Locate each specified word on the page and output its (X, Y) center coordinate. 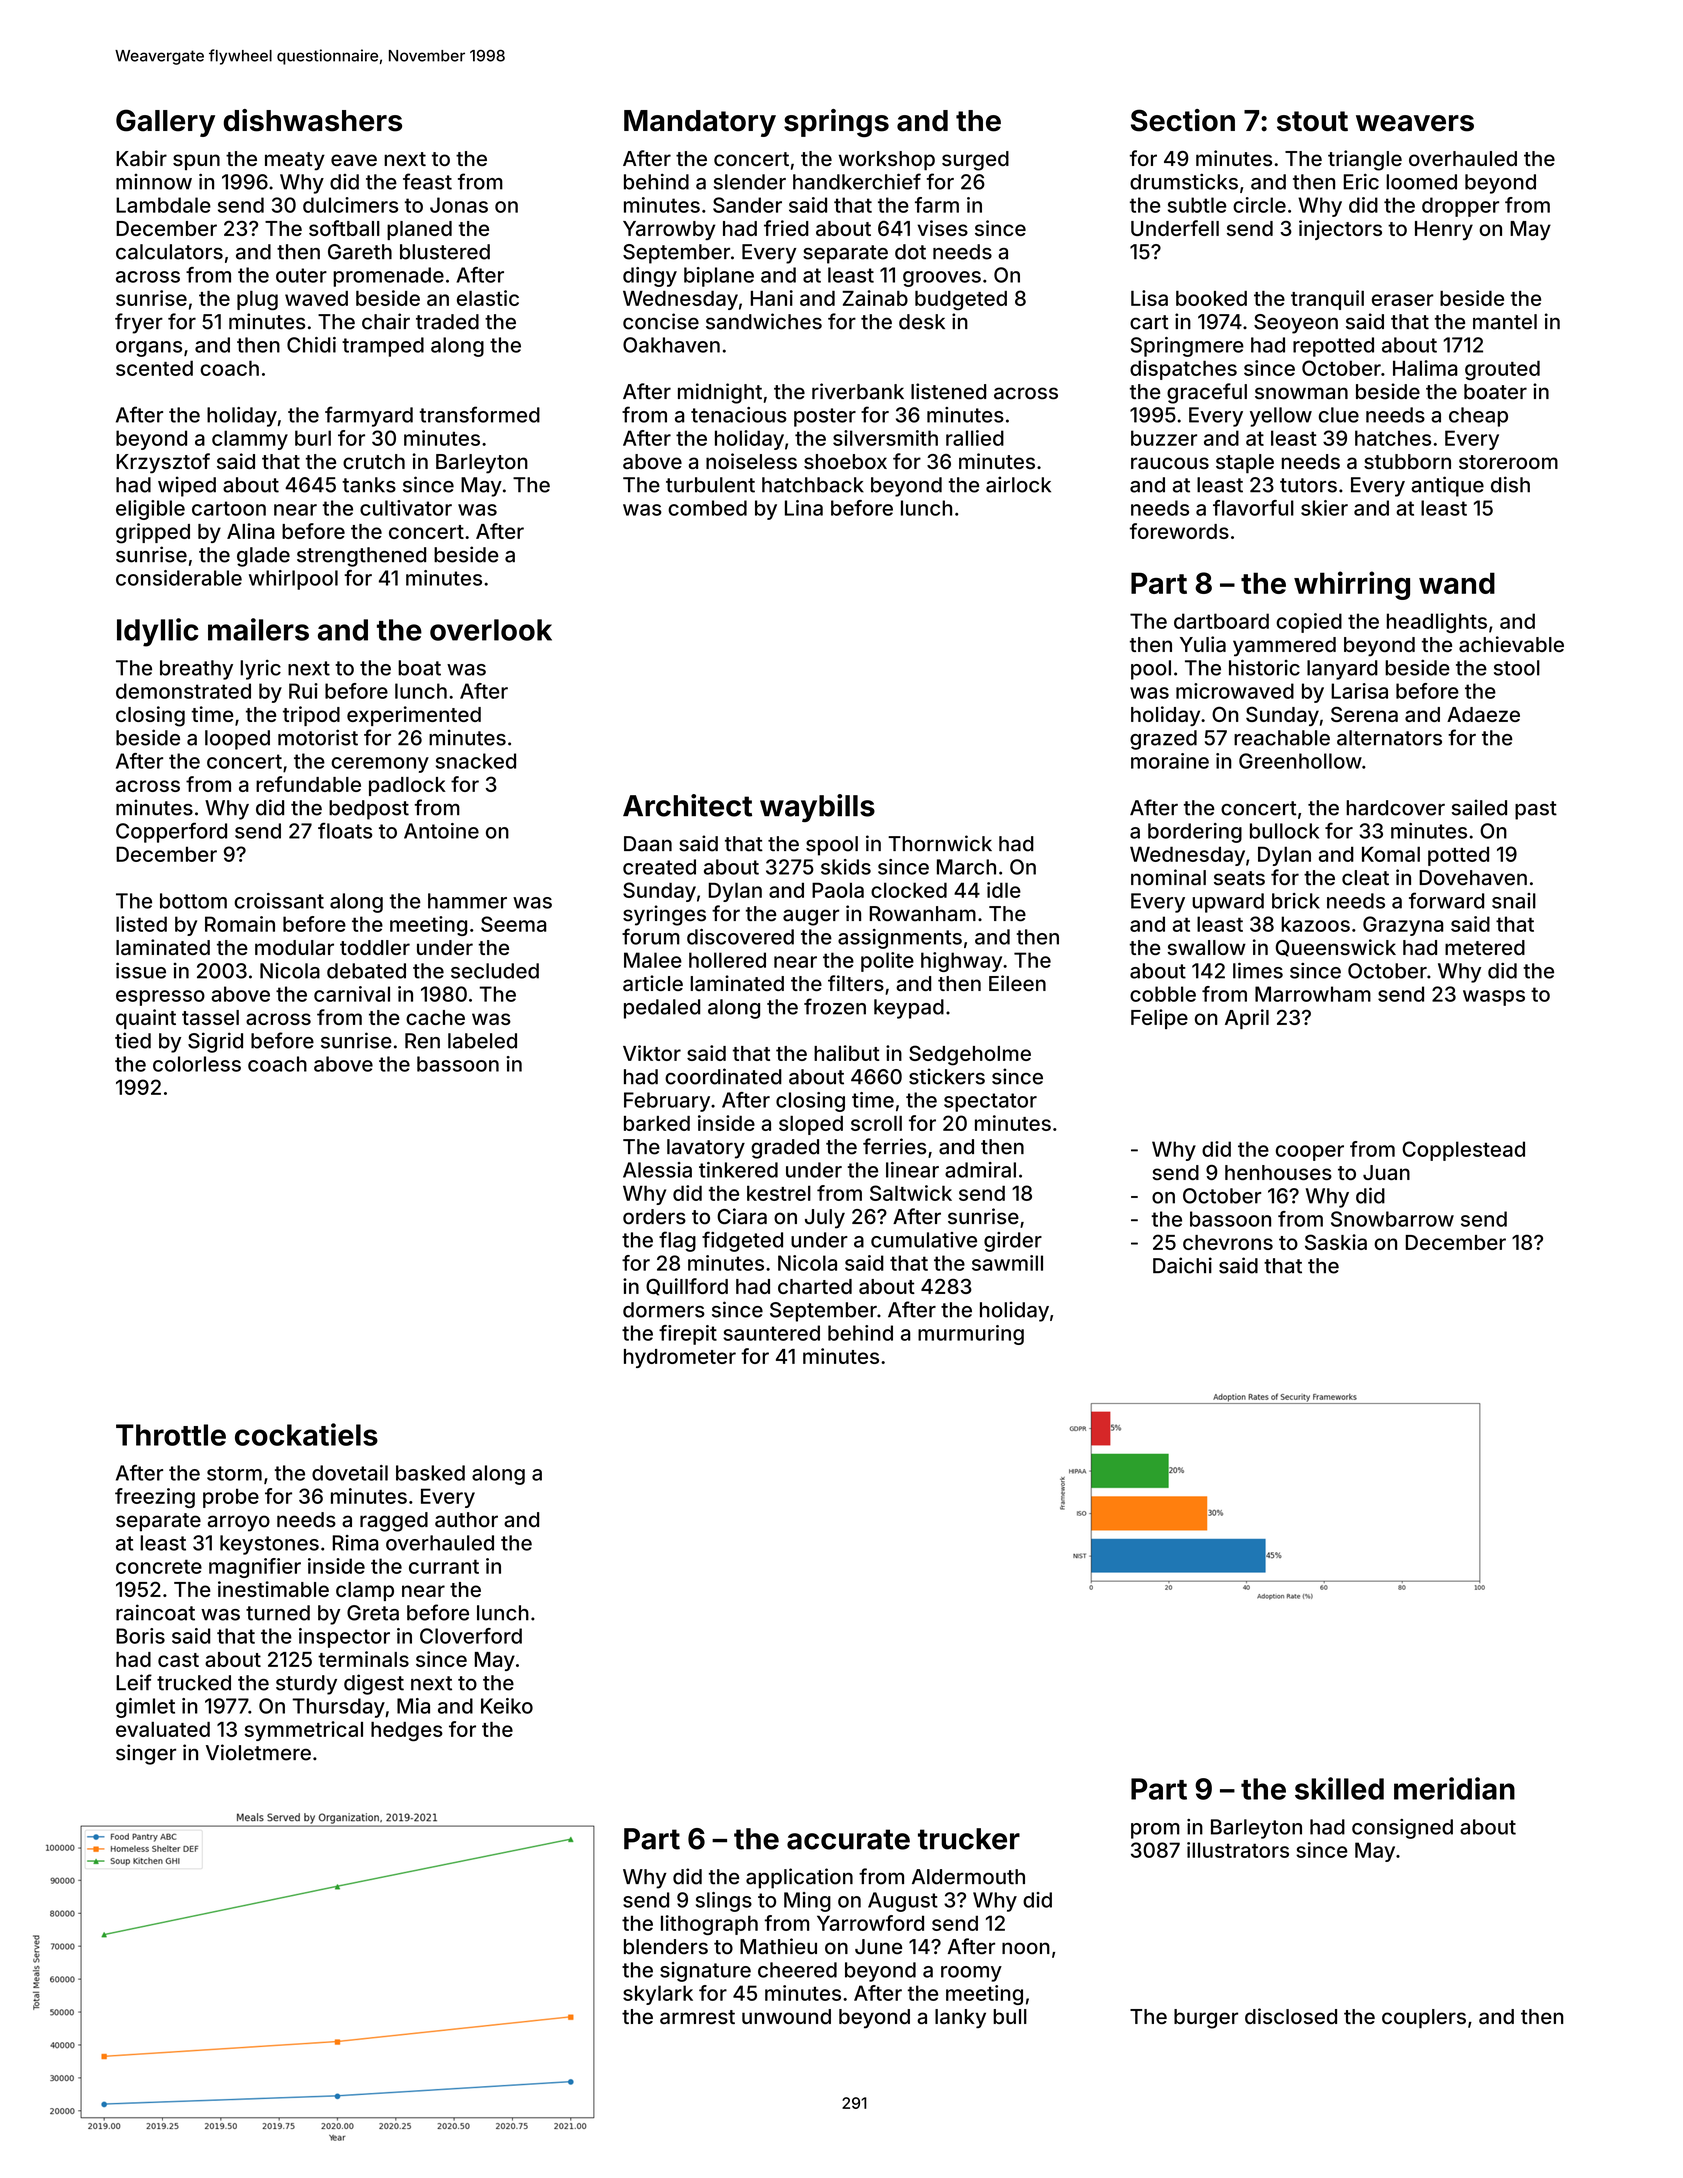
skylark (658, 1995)
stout (1312, 121)
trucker (969, 1839)
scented (154, 368)
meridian (1454, 1788)
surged (975, 161)
